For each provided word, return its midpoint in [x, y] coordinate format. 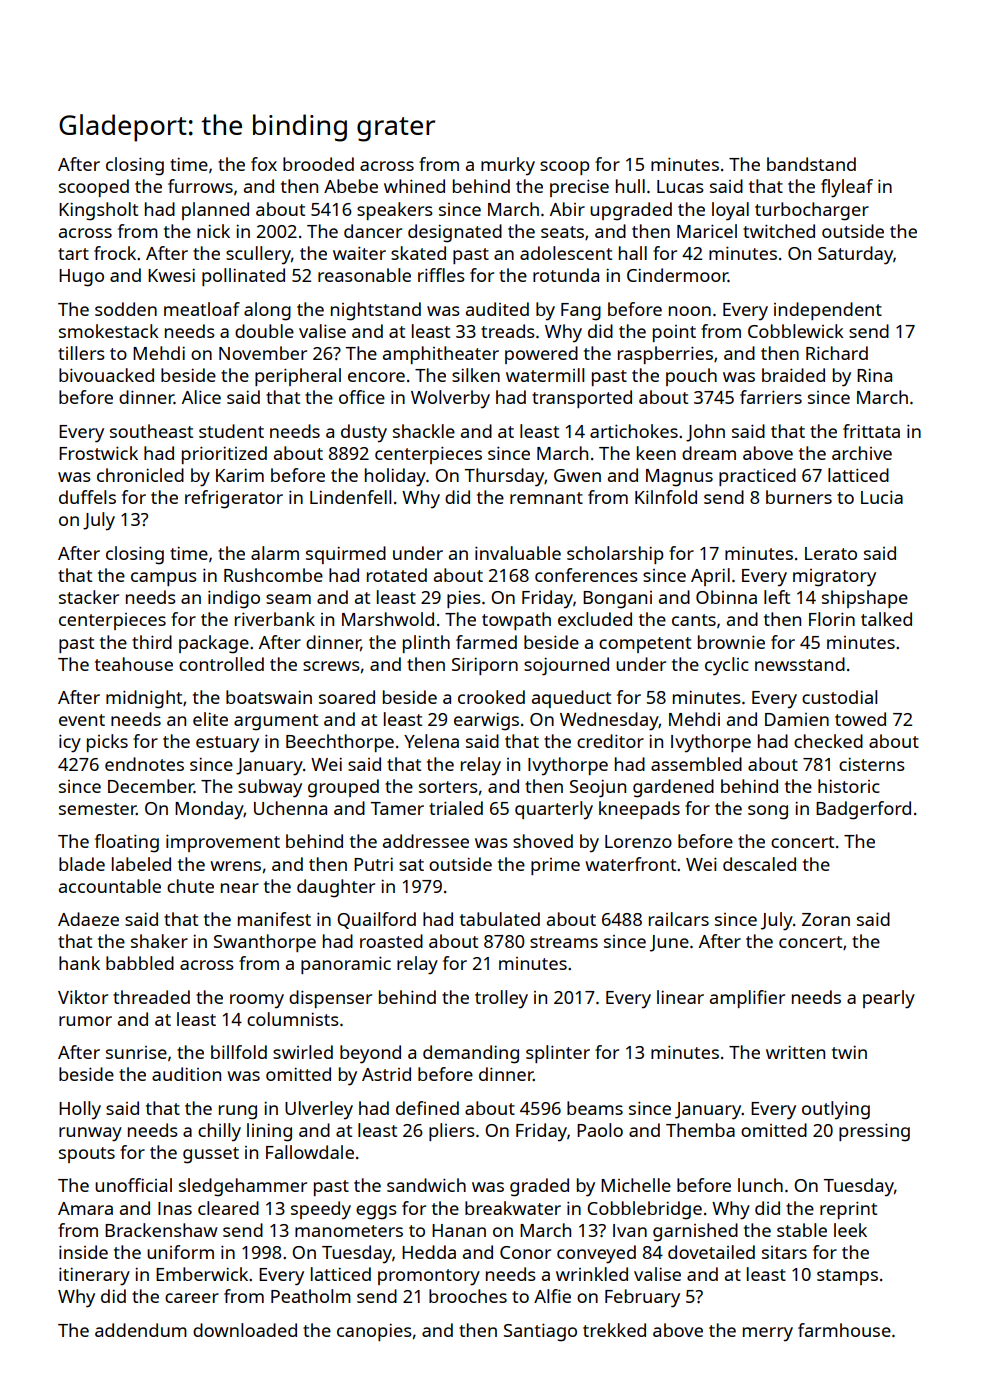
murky [508, 166]
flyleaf [847, 188]
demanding [471, 1054]
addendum [141, 1330]
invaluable [518, 553]
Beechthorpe [340, 743]
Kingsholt [98, 211]
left [777, 597]
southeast [151, 431]
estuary [227, 744]
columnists [293, 1019]
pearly [889, 999]
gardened [673, 788]
